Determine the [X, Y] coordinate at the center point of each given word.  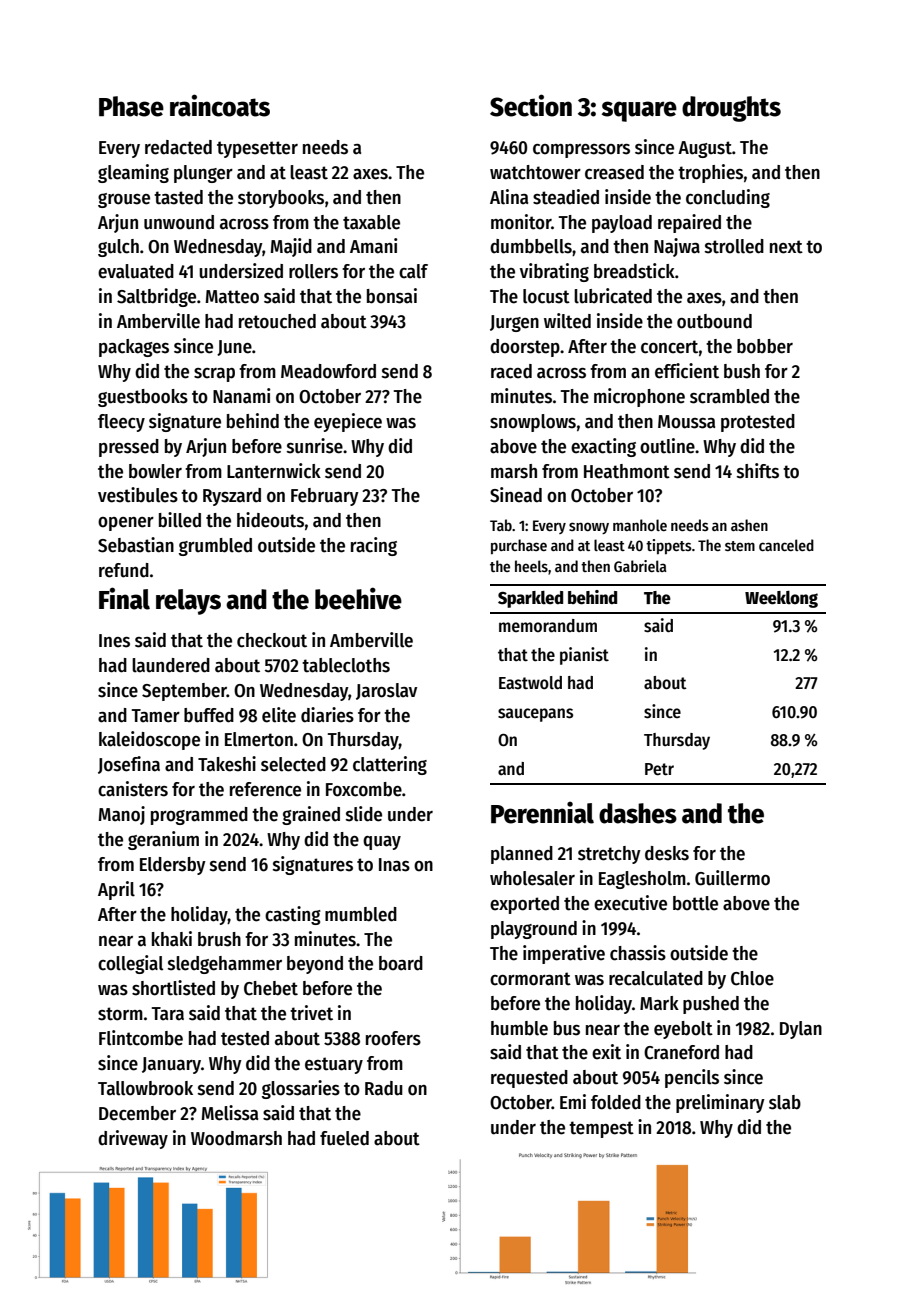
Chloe [752, 978]
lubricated [613, 296]
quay [382, 843]
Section [531, 105]
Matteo [232, 297]
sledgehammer [225, 965]
